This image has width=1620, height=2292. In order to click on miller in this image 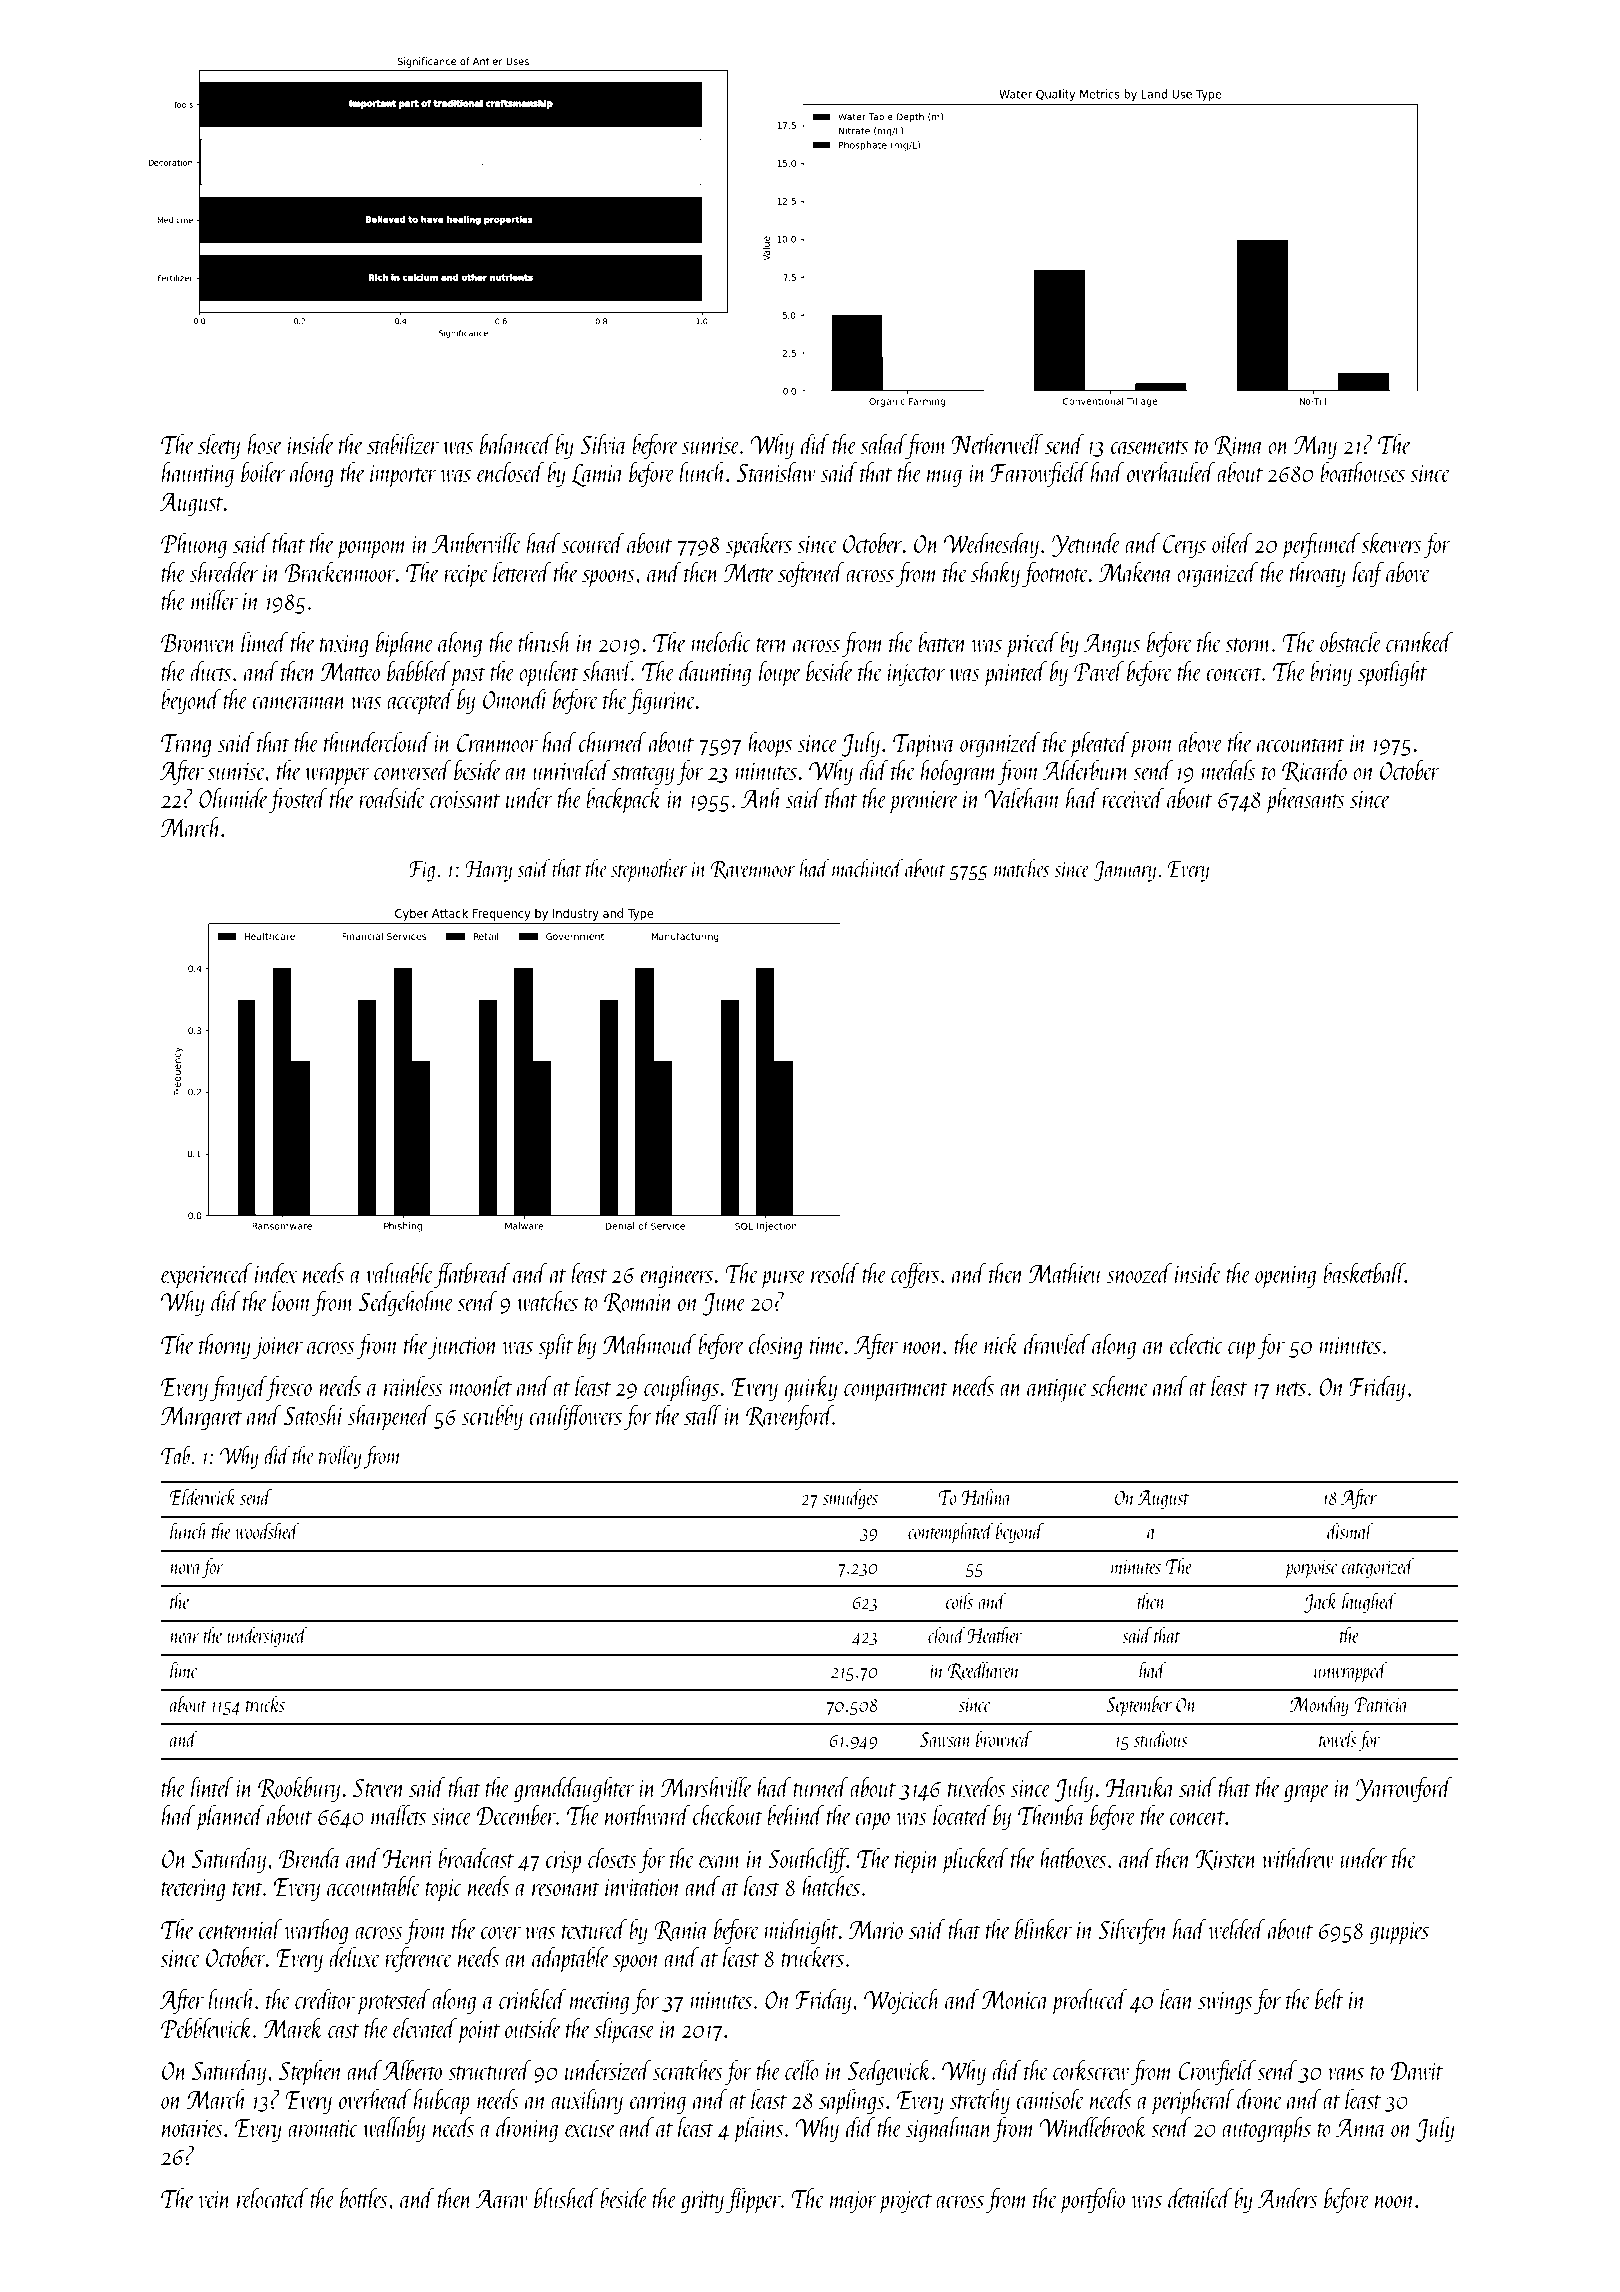, I will do `click(214, 599)`.
